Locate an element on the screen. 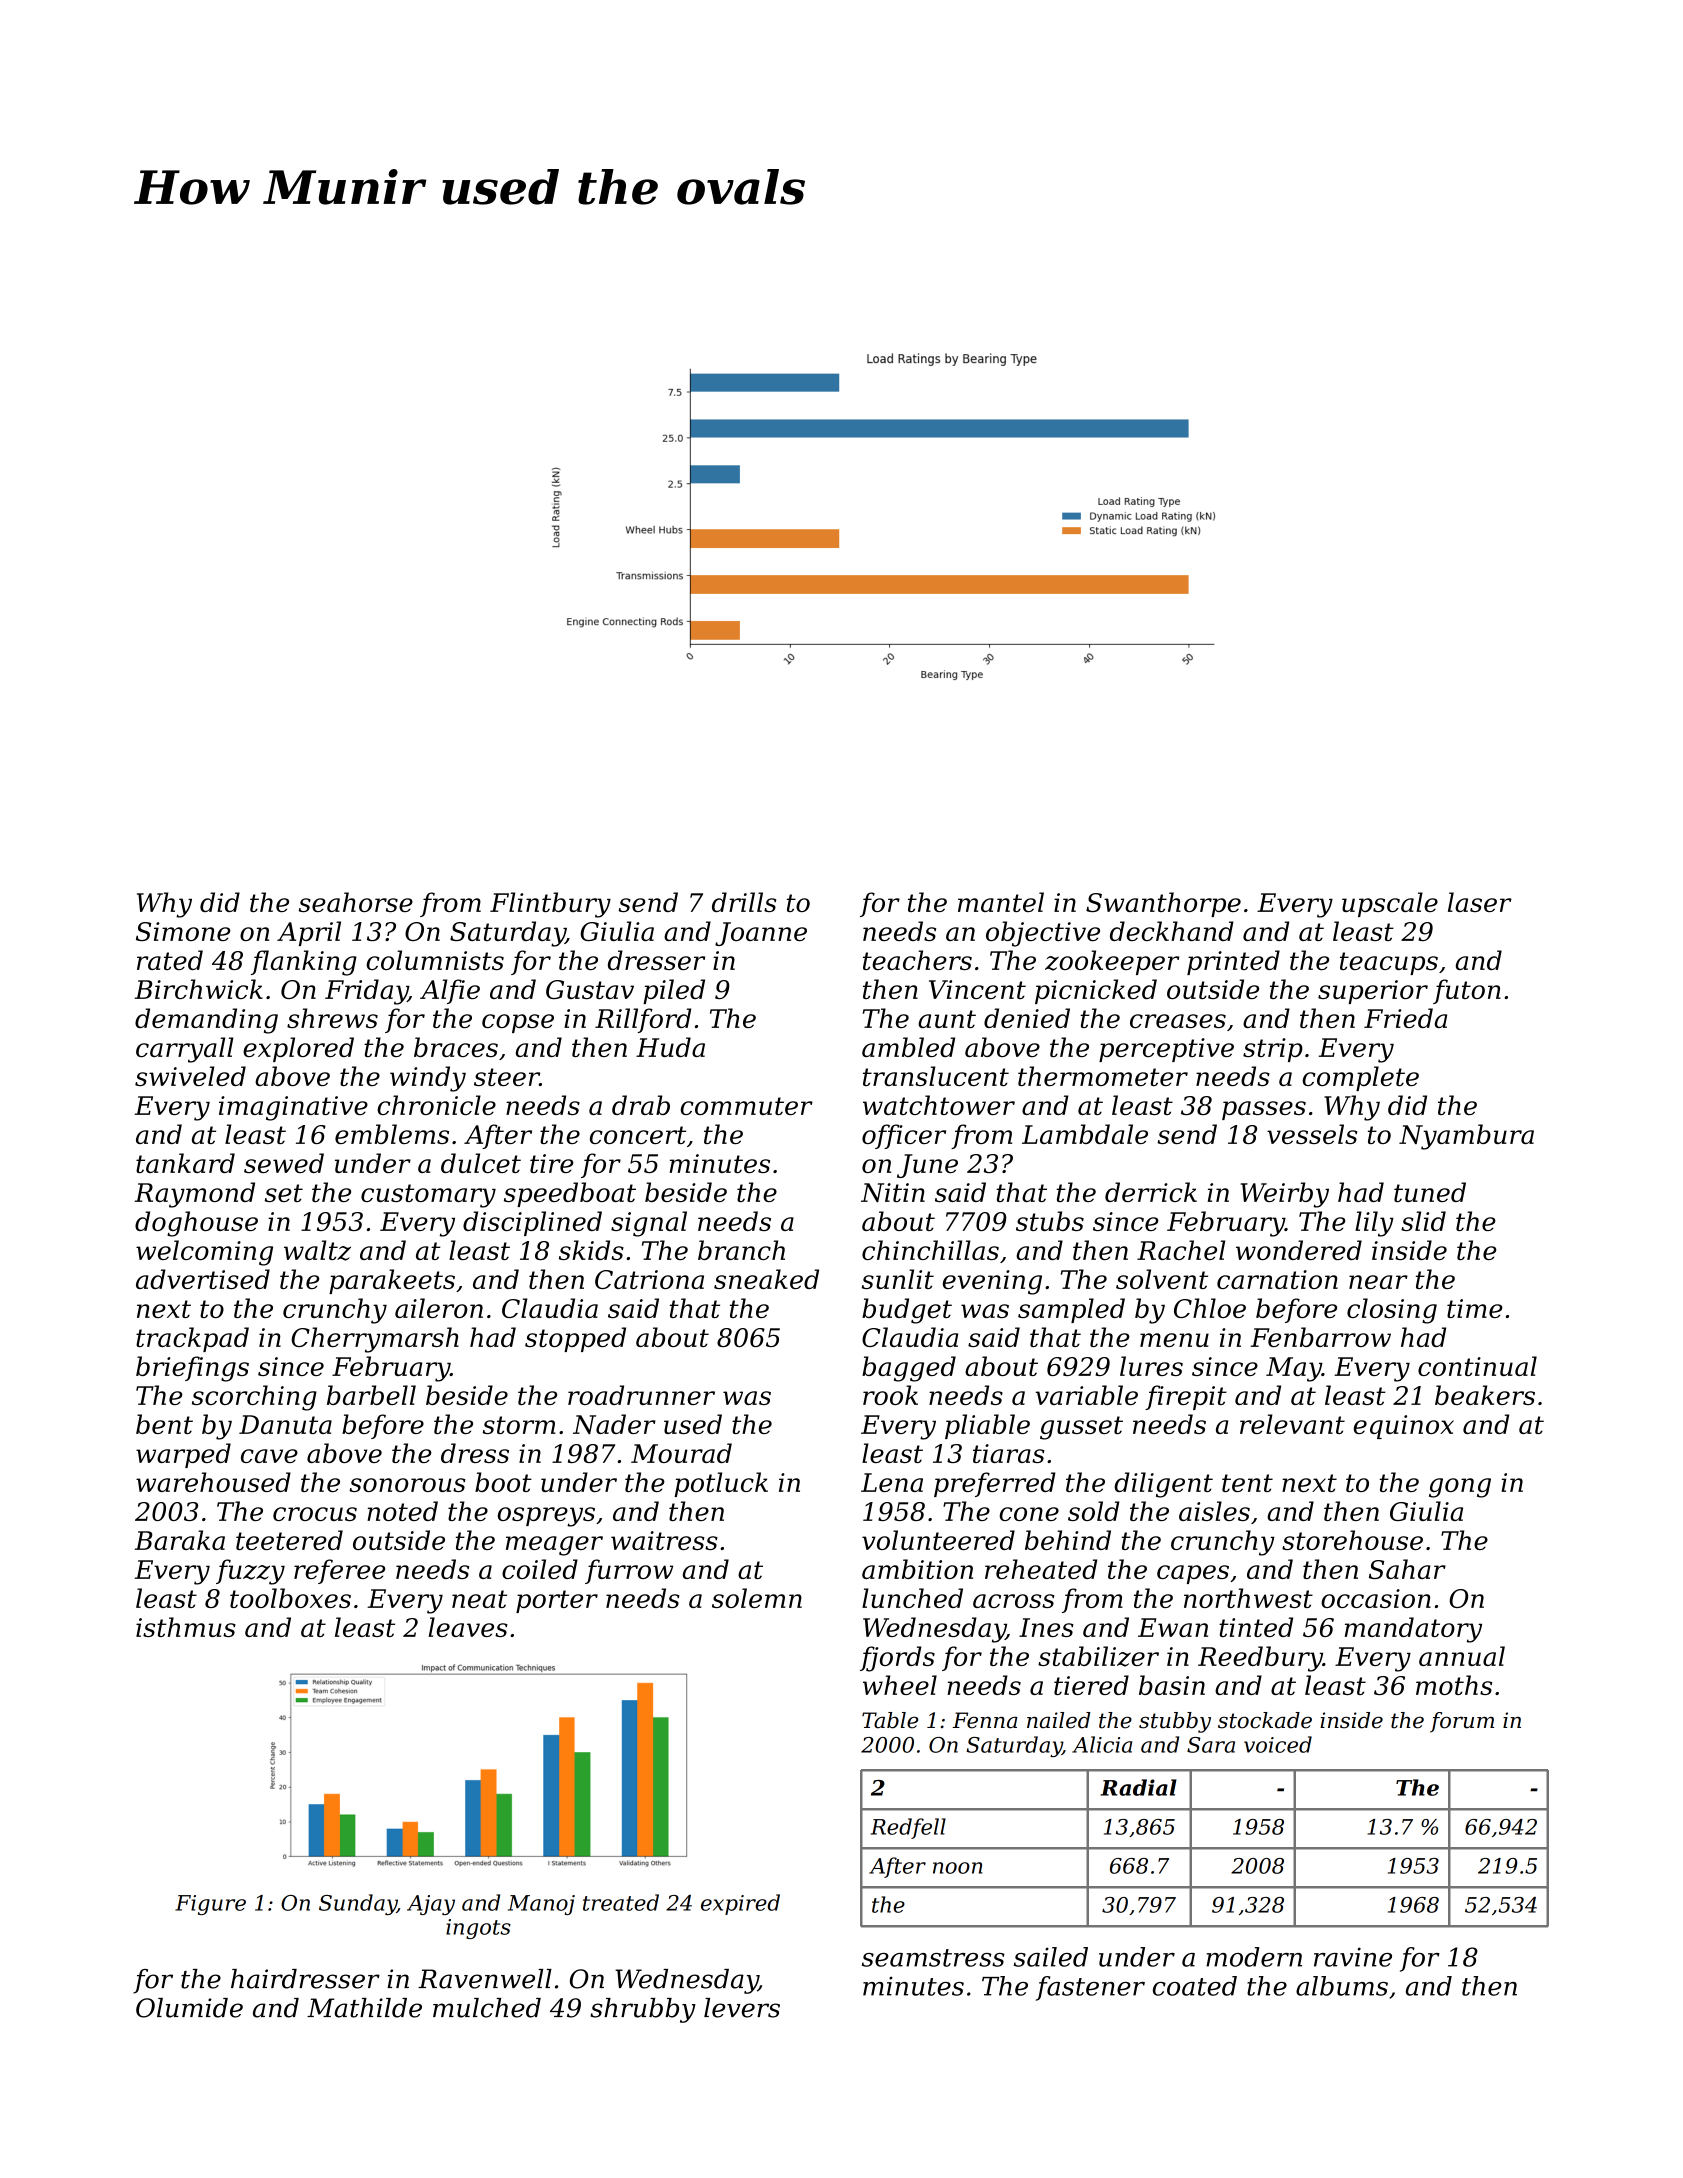 This screenshot has width=1683, height=2178. Figure is located at coordinates (210, 1905).
